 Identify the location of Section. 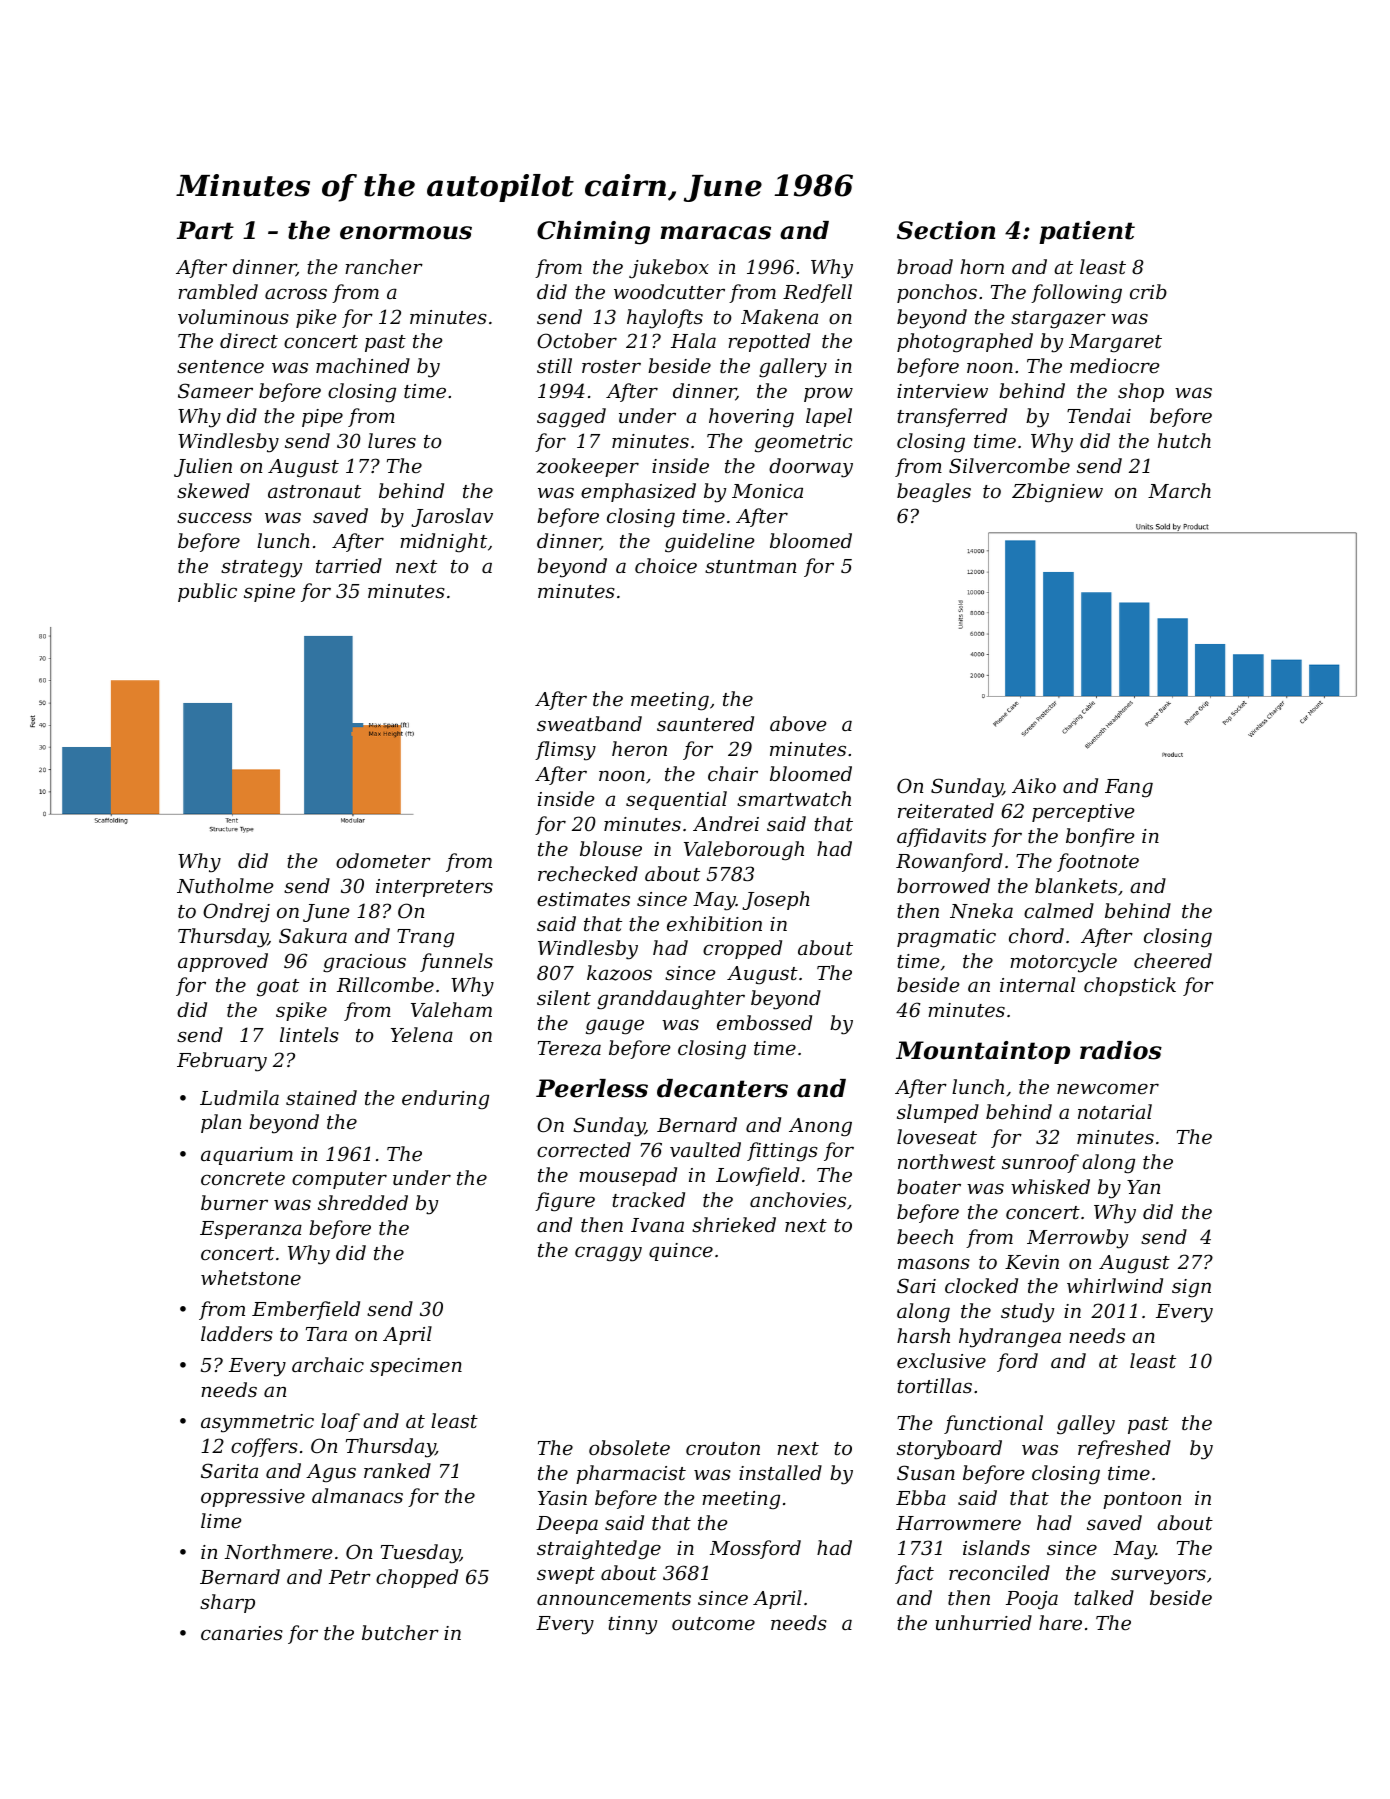
(946, 230).
